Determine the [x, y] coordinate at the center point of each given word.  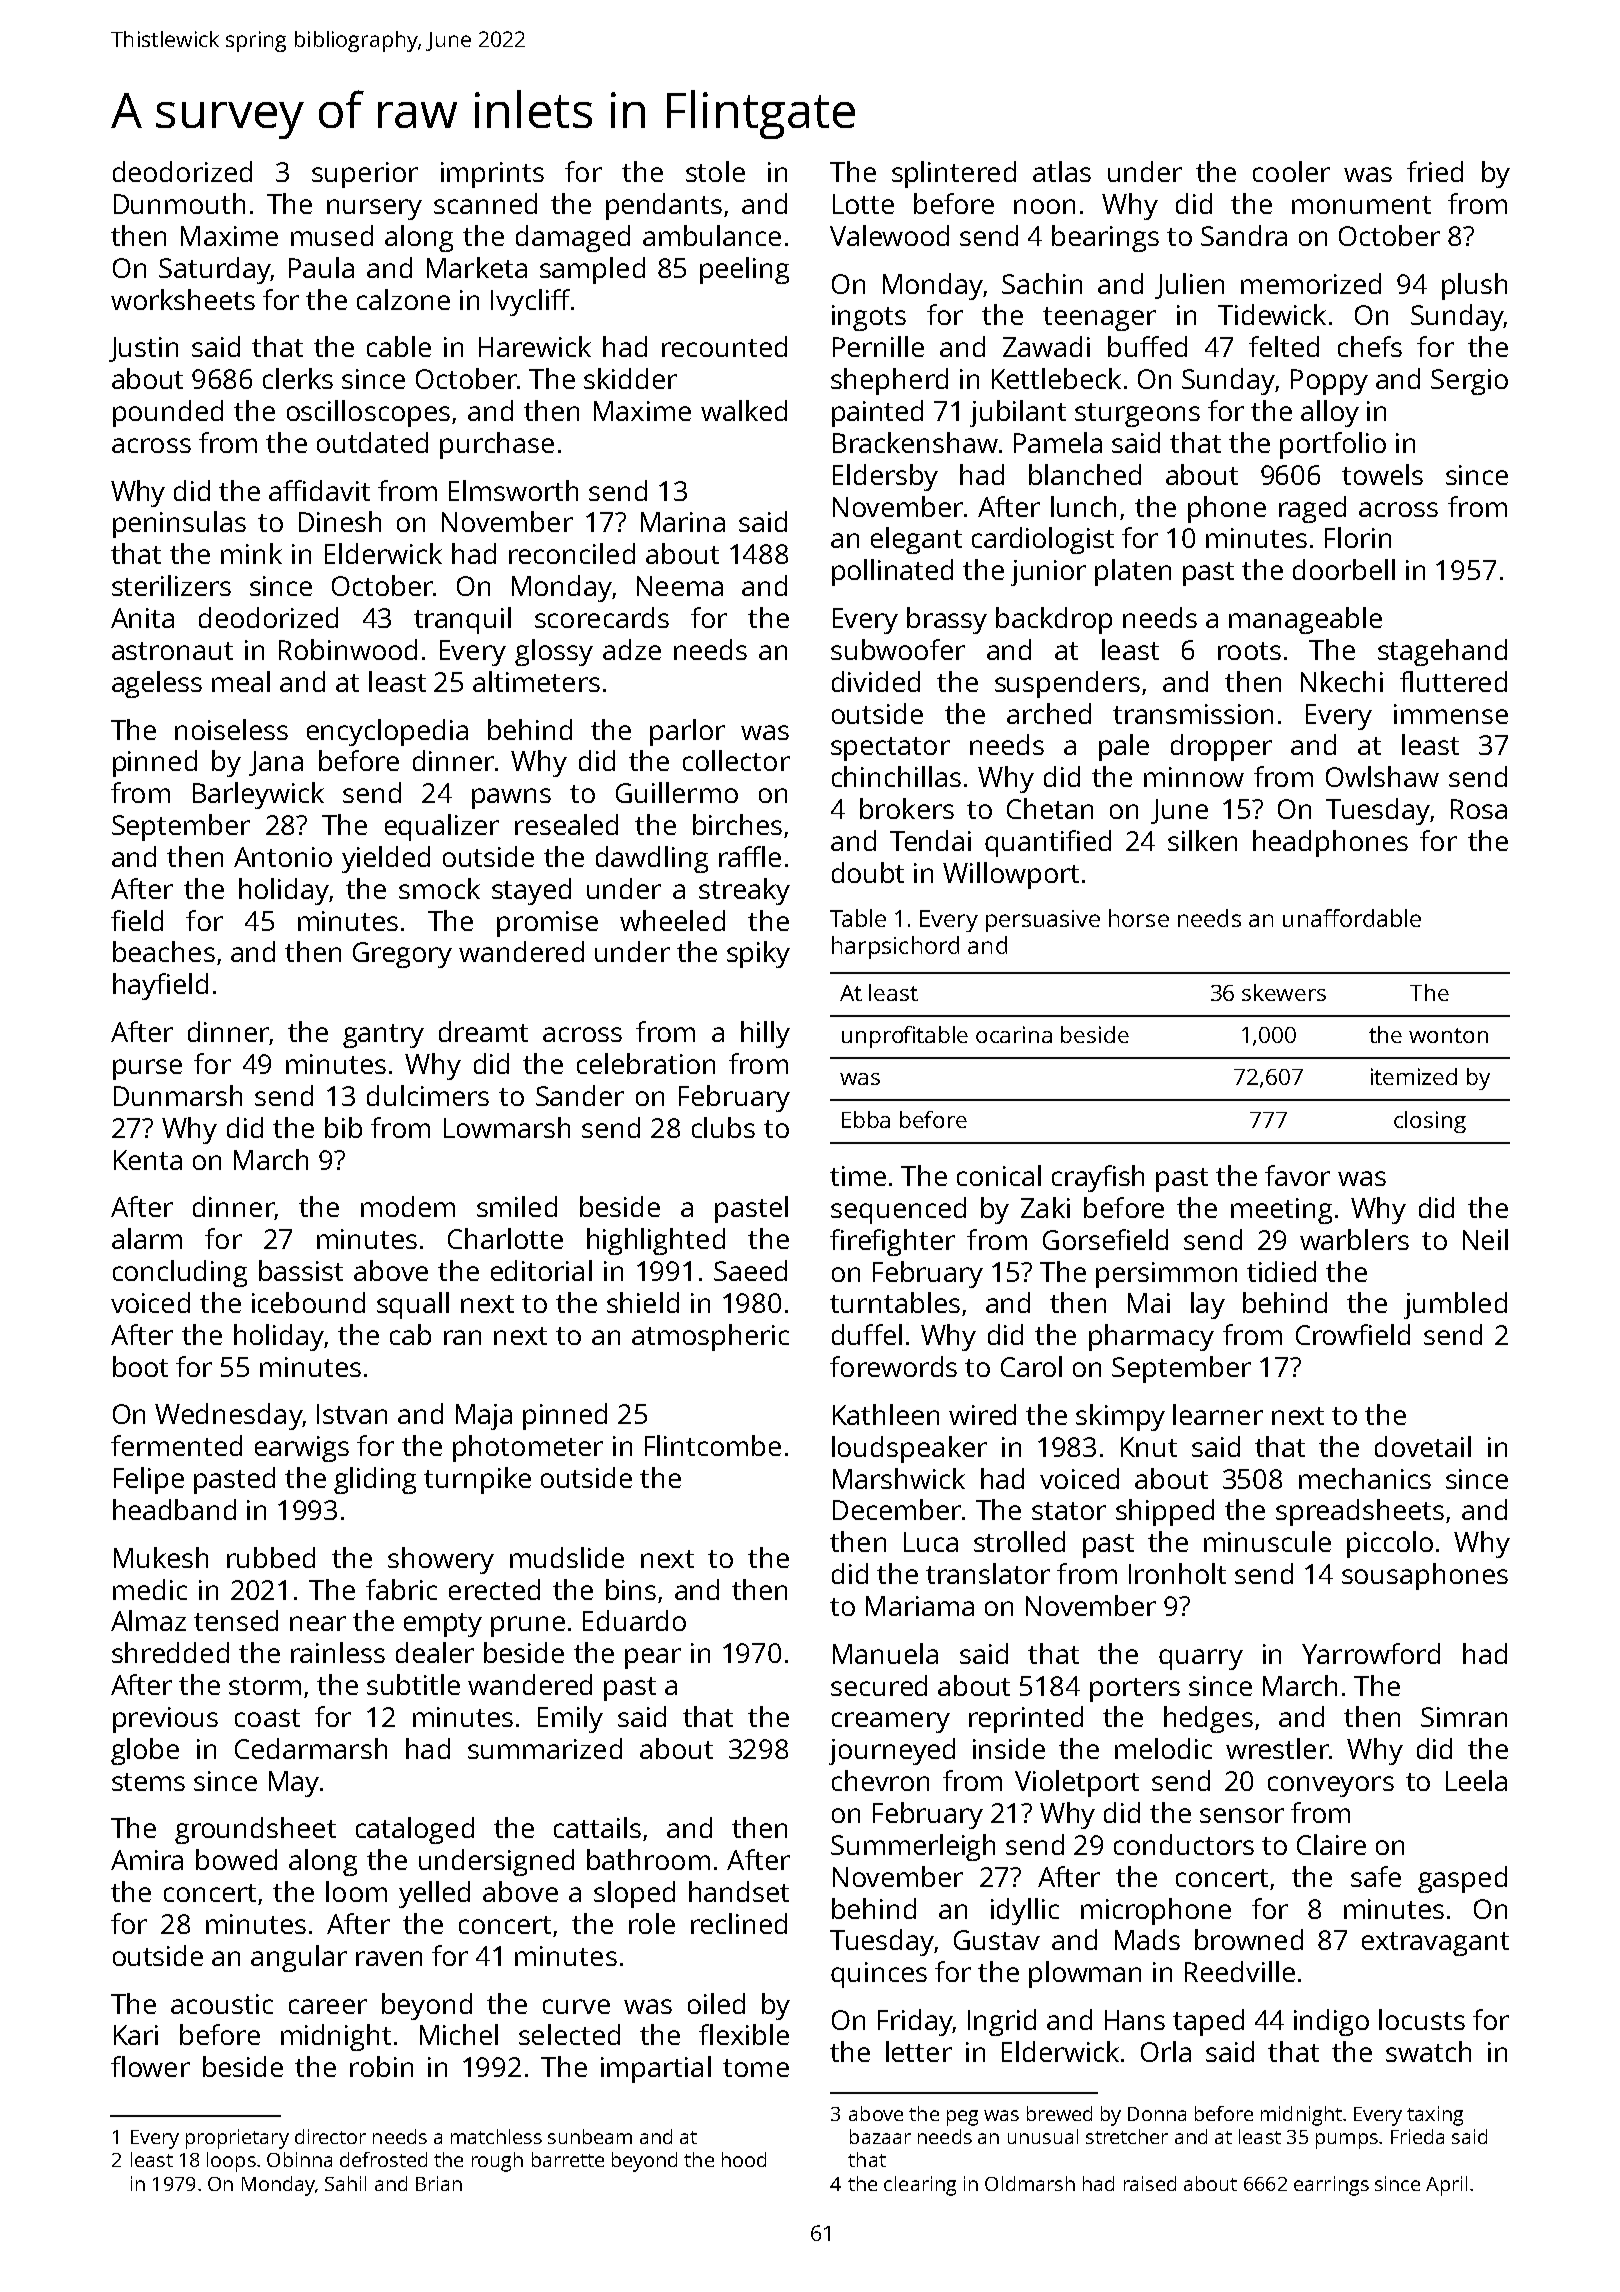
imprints [492, 175]
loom [356, 1891]
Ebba [866, 1119]
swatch [1428, 2051]
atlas [1062, 171]
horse [1139, 918]
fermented [176, 1445]
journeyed [892, 1751]
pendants [664, 206]
